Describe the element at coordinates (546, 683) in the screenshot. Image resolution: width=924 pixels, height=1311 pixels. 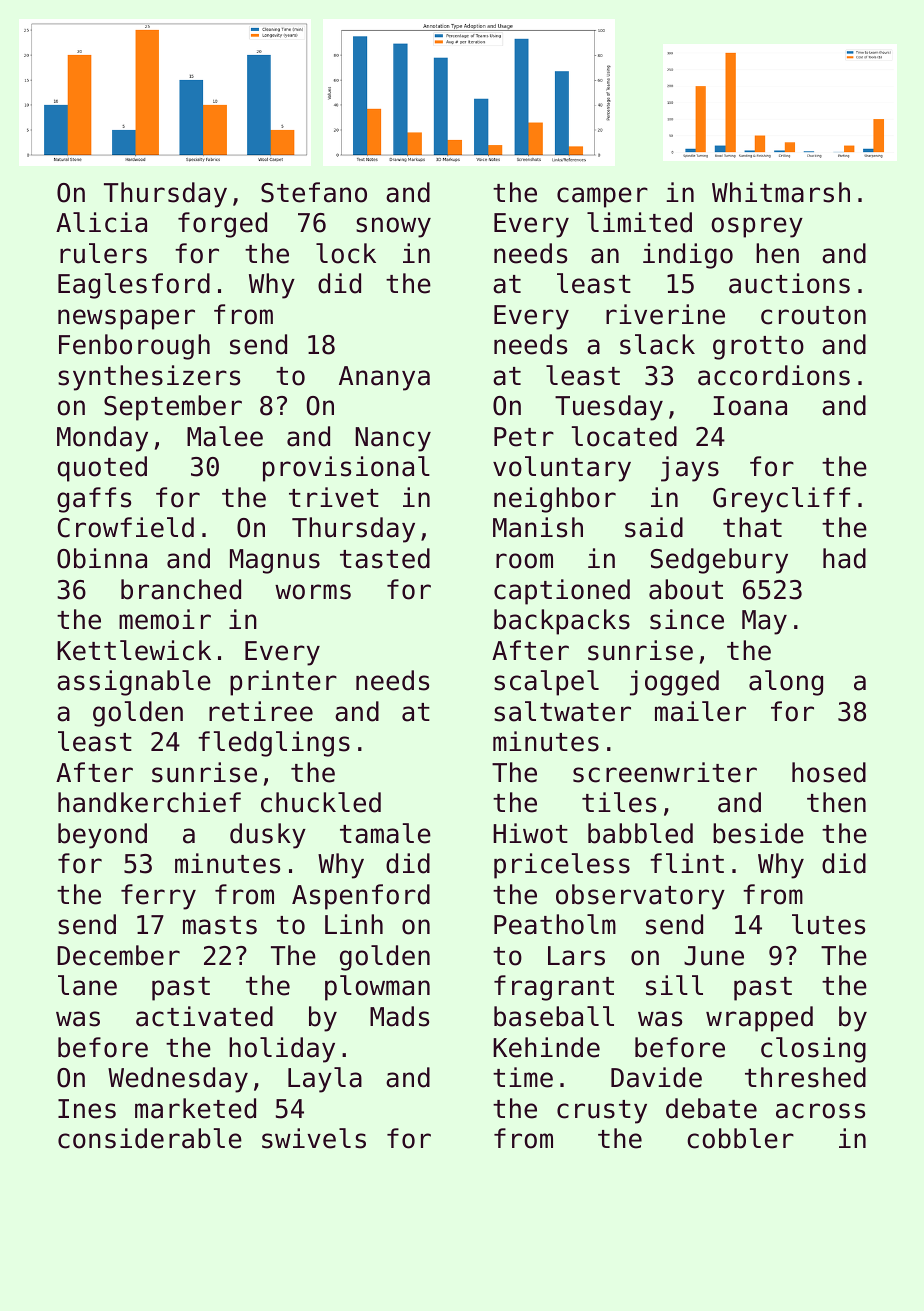
I see `scalpel` at that location.
